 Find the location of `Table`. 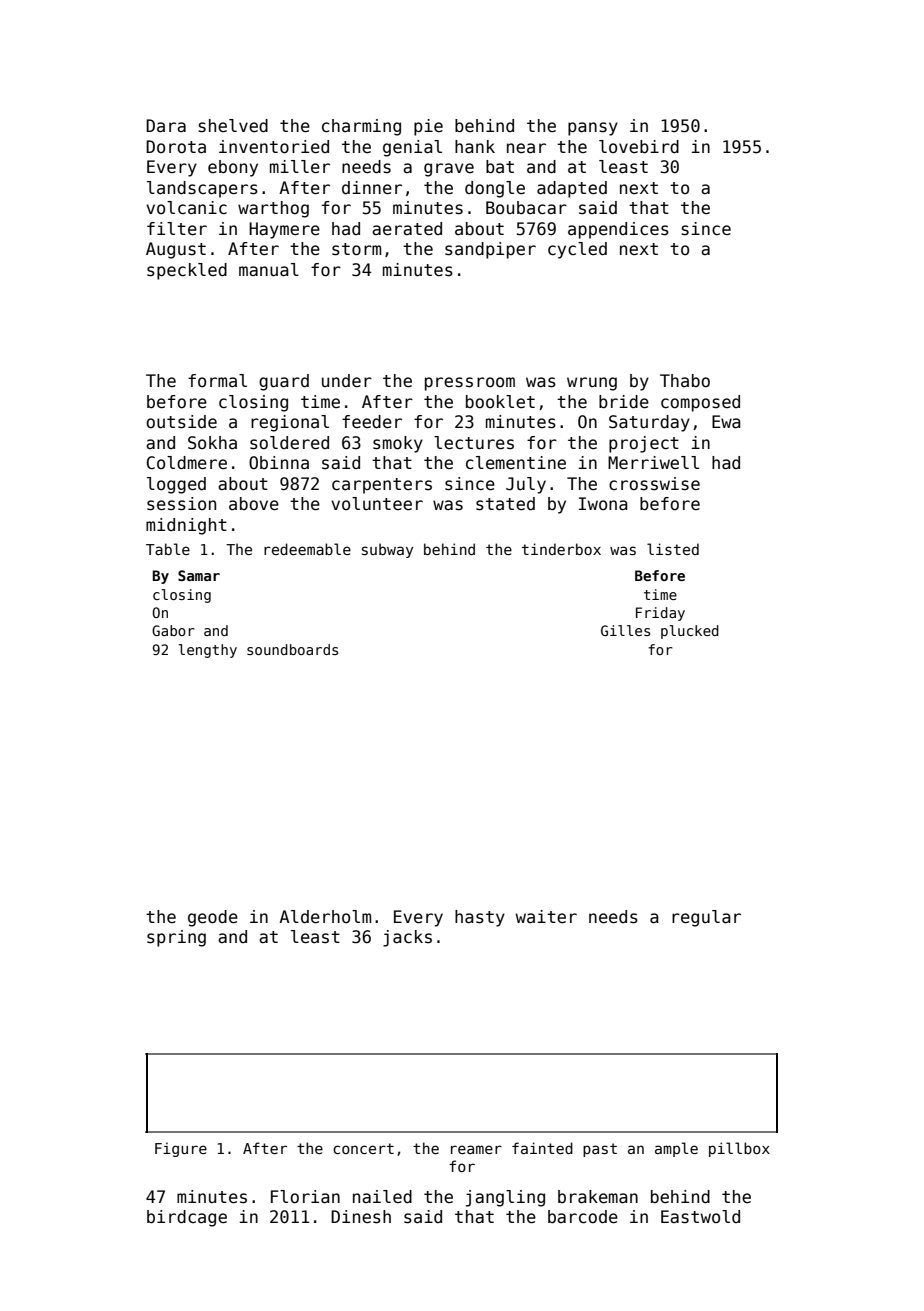

Table is located at coordinates (168, 549).
